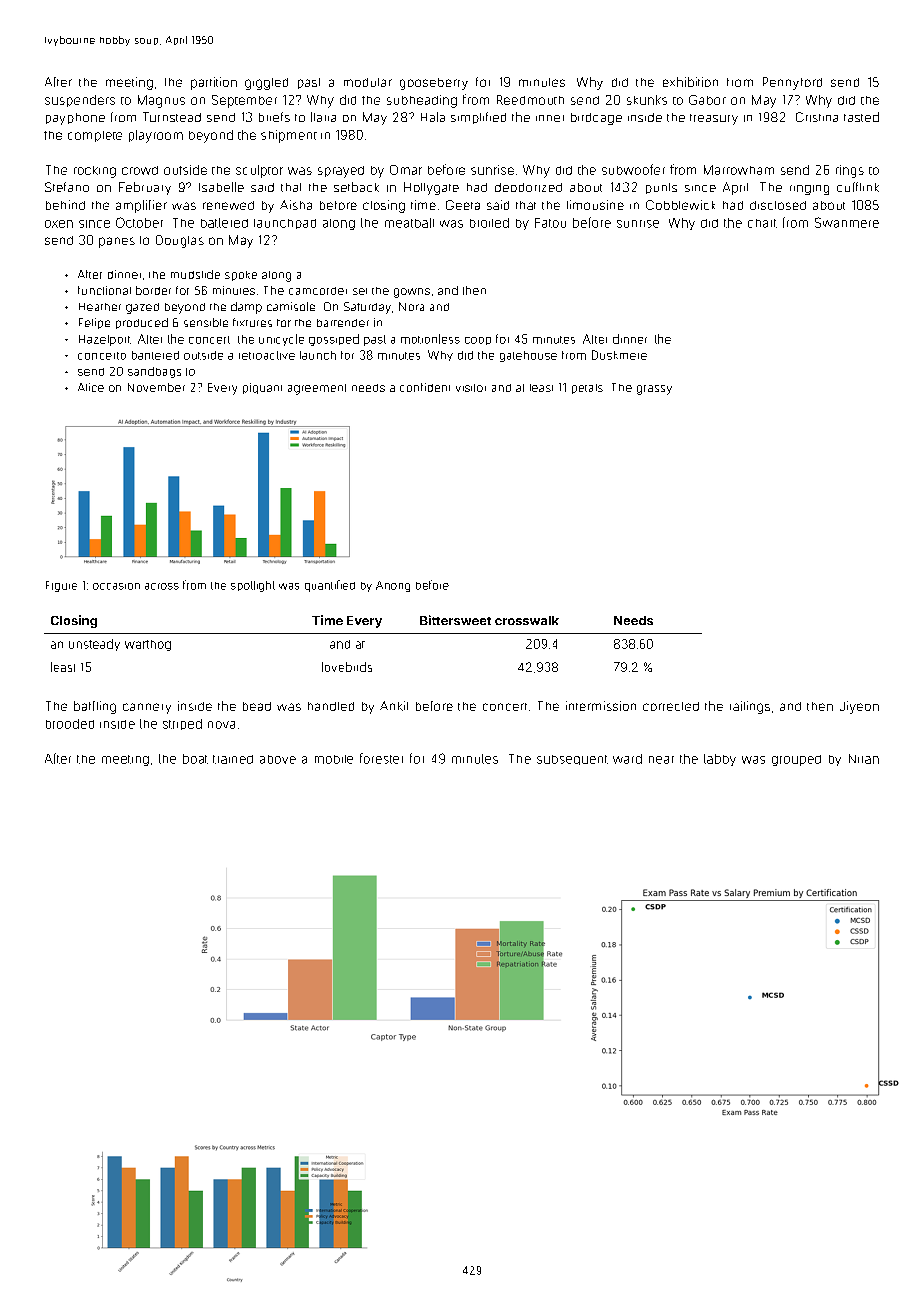 The image size is (924, 1308). Describe the element at coordinates (434, 84) in the page. I see `gooseberry` at that location.
